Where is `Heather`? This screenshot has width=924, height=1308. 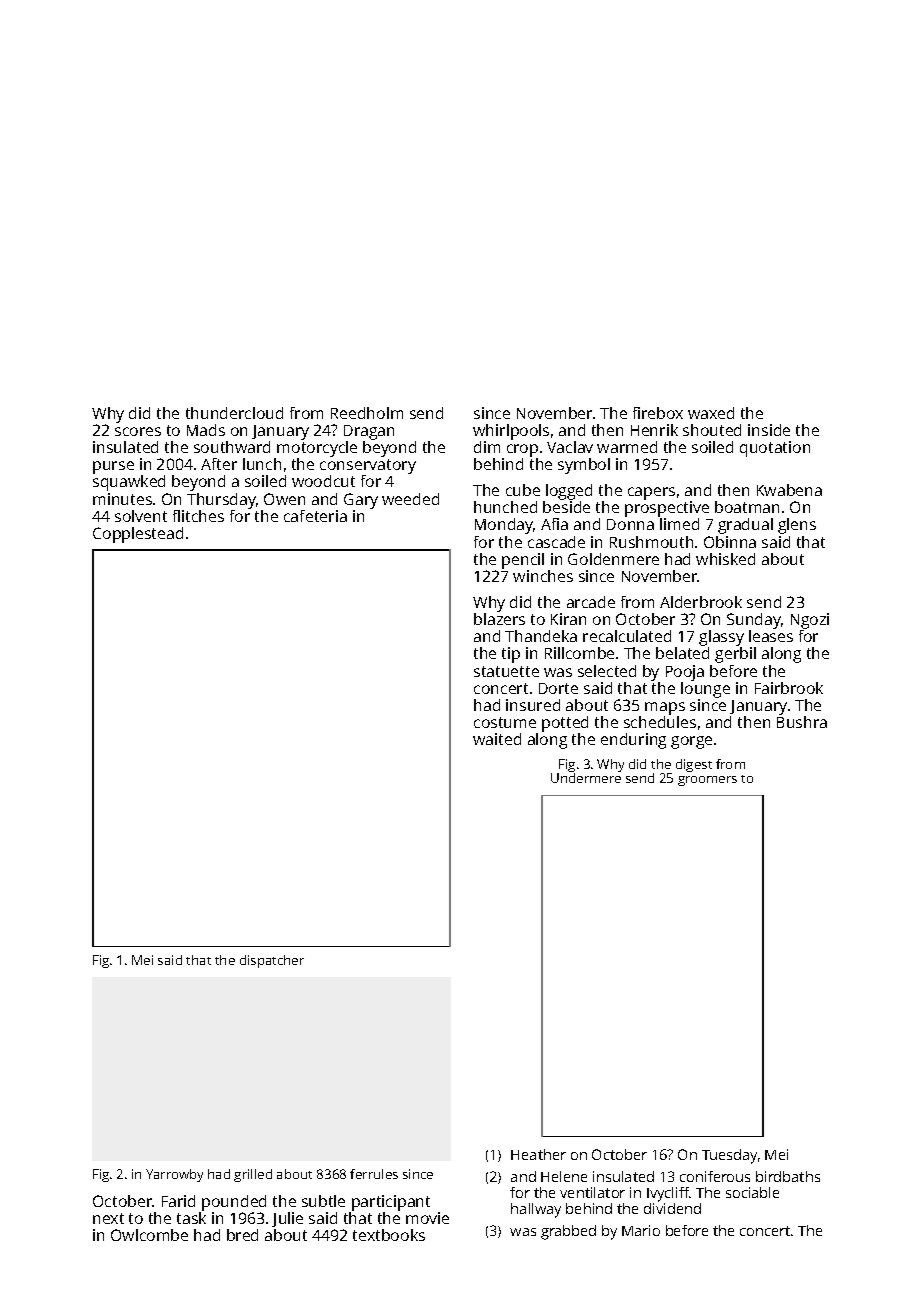 Heather is located at coordinates (538, 1154).
